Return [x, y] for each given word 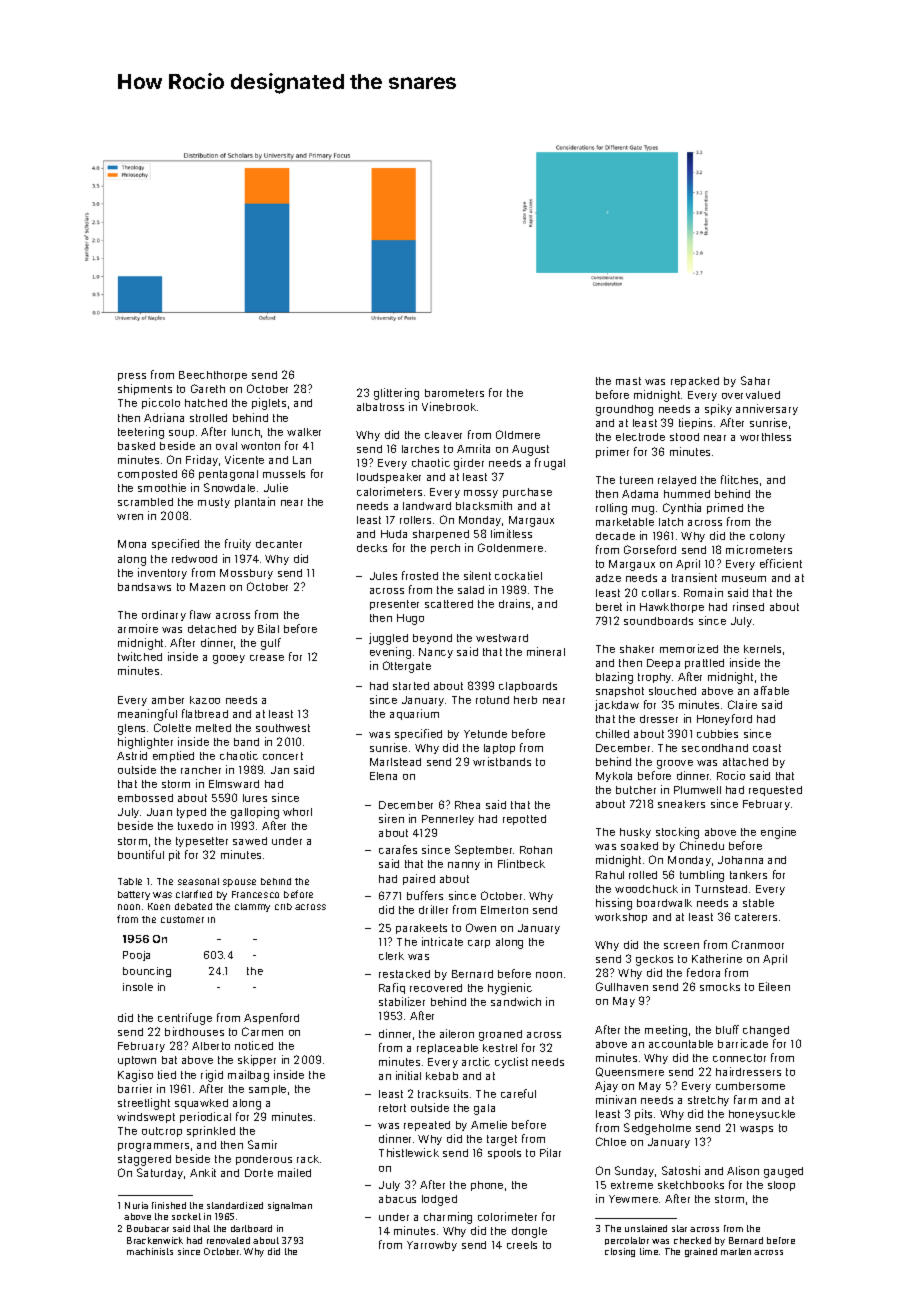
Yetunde [485, 734]
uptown [137, 1061]
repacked [695, 382]
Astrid [132, 755]
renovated [228, 1240]
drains [514, 603]
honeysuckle [762, 1115]
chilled [612, 733]
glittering [396, 394]
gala [484, 1109]
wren [130, 517]
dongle [529, 1232]
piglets [269, 404]
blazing [614, 678]
